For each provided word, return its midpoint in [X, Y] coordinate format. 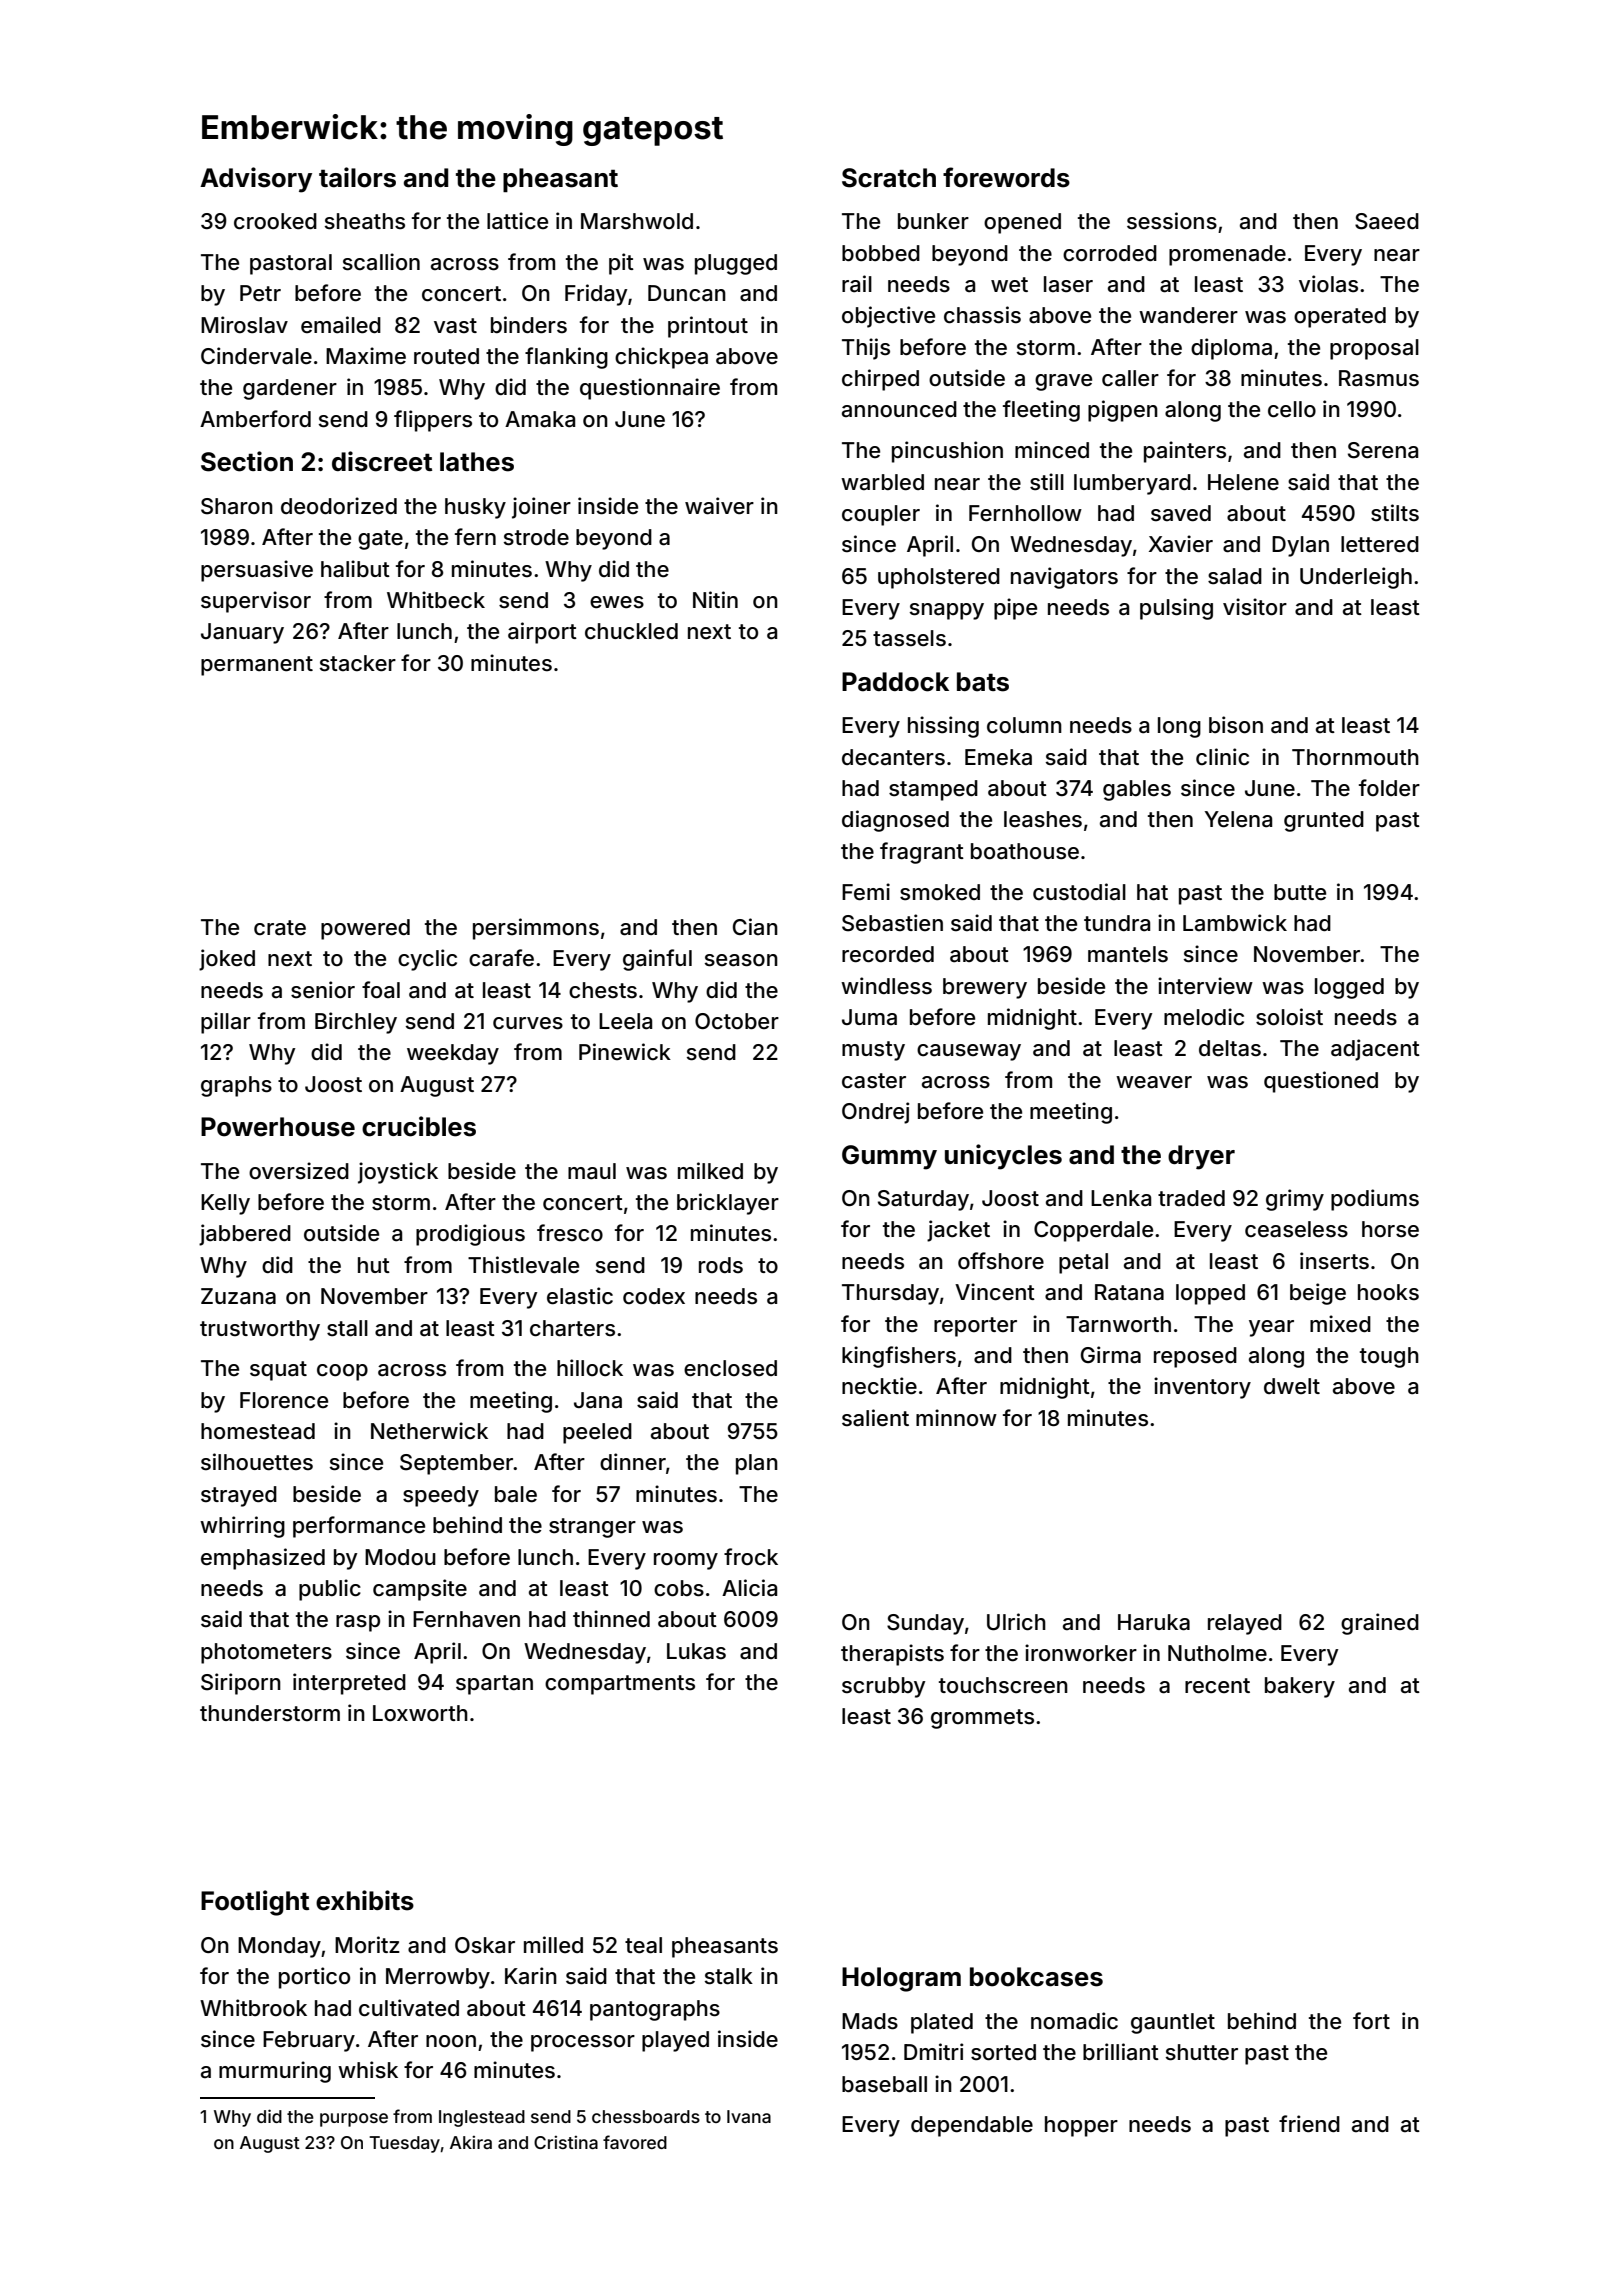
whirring [242, 1527]
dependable [972, 2126]
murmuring [275, 2072]
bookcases [1036, 1977]
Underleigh [1356, 578]
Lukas [696, 1651]
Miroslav [244, 325]
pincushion [947, 452]
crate [280, 928]
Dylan [1300, 546]
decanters [893, 757]
